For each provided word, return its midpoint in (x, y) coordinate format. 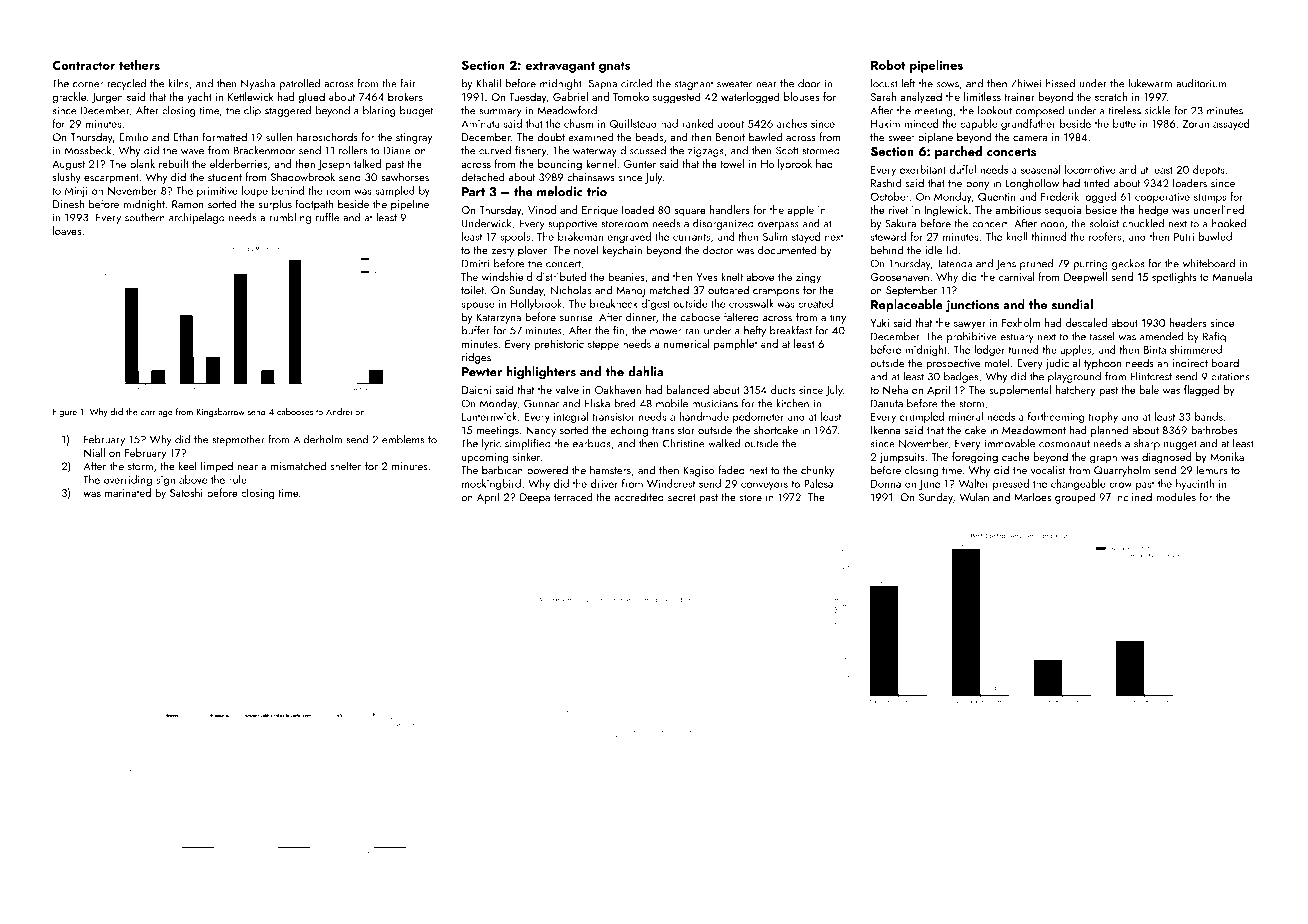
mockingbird (491, 484)
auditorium (1201, 83)
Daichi (476, 389)
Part (473, 192)
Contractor (83, 65)
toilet (472, 289)
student (225, 177)
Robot (888, 65)
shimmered (1196, 349)
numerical (686, 343)
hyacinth (1195, 484)
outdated (728, 289)
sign (165, 481)
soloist (1104, 223)
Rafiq (1214, 337)
